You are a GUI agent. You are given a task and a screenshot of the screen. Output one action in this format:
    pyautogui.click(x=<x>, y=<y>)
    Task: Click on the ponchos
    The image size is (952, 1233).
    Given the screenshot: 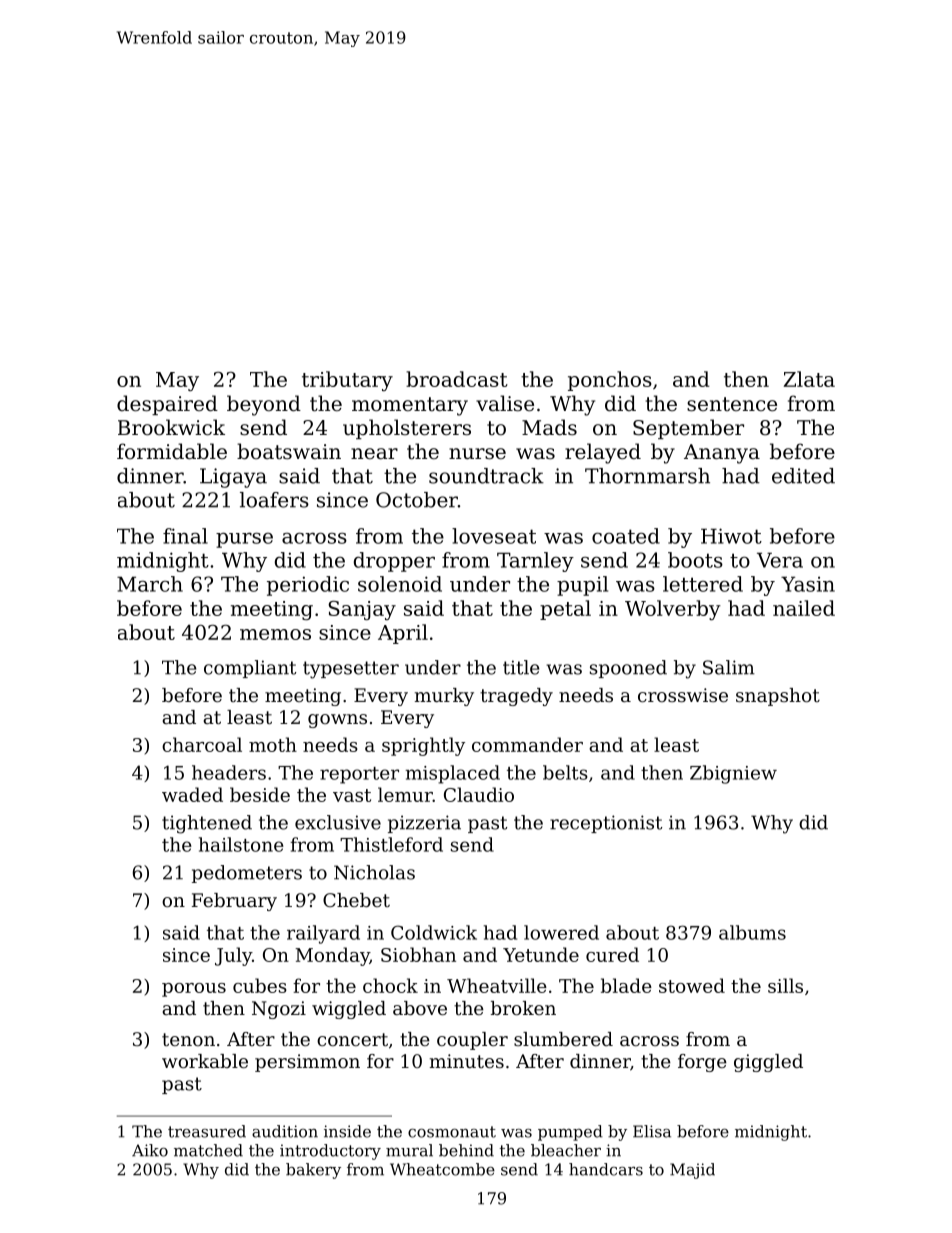 What is the action you would take?
    pyautogui.click(x=610, y=381)
